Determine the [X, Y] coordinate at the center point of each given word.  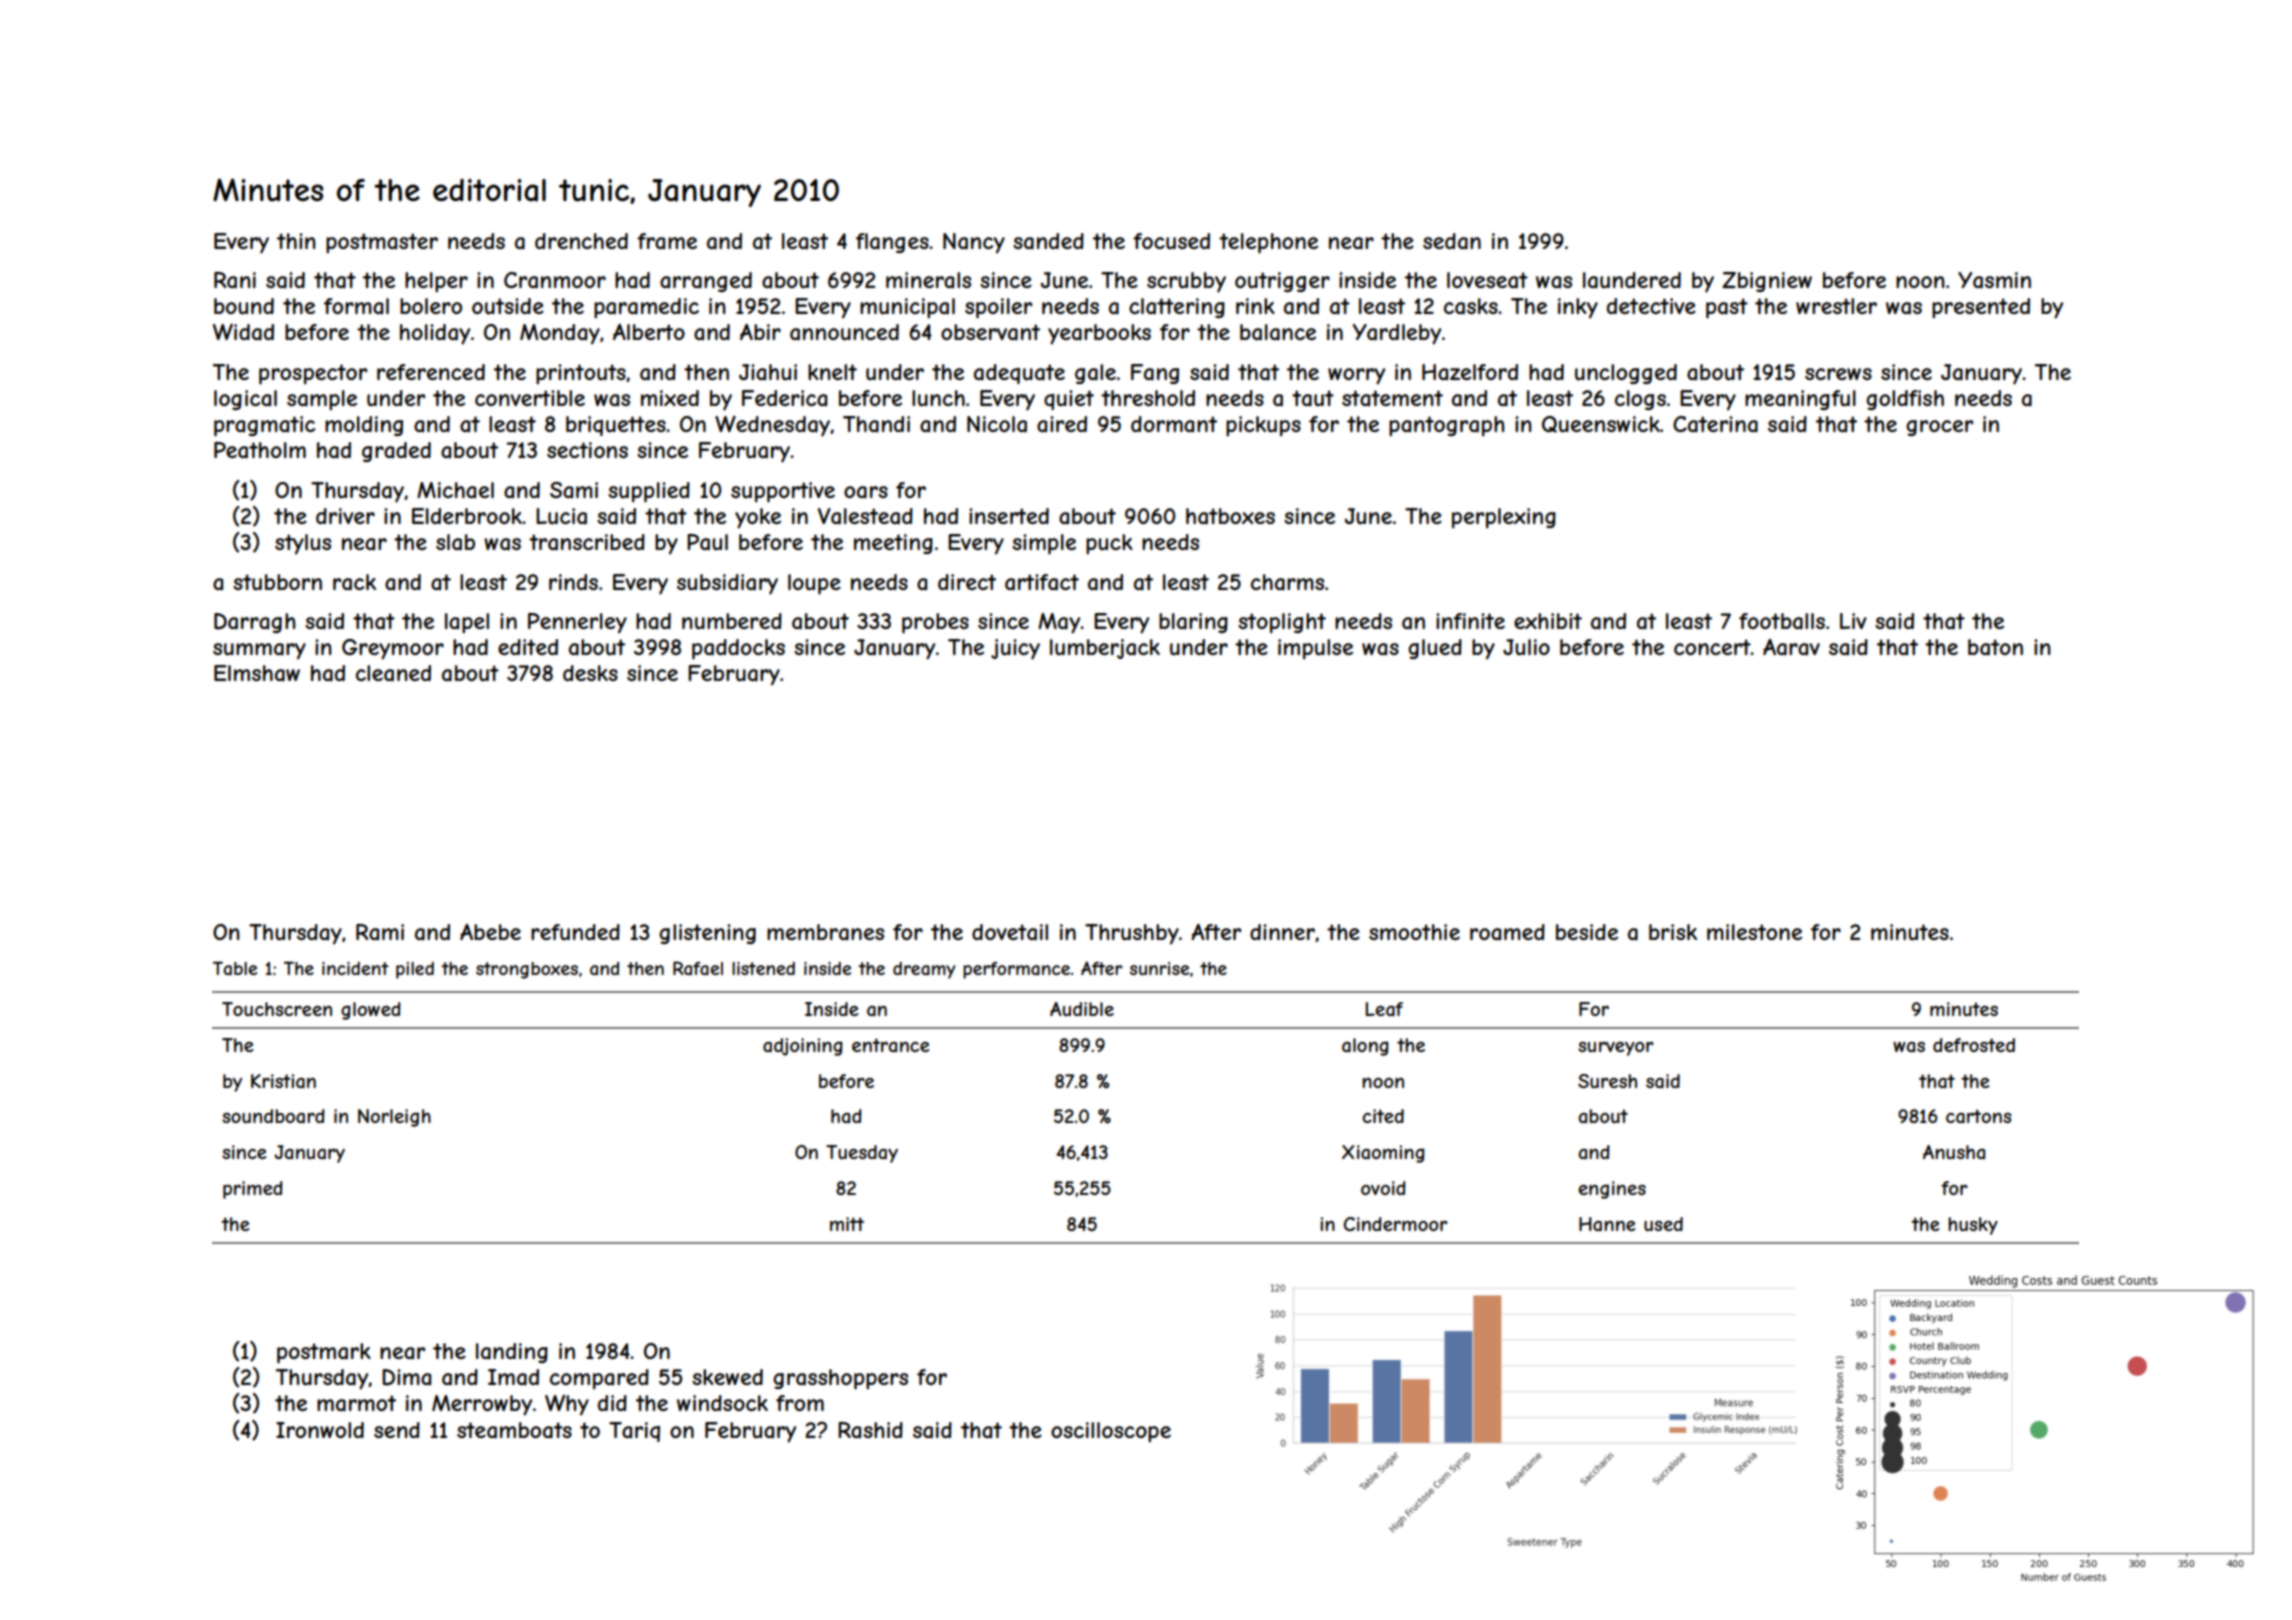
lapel [467, 623]
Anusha [1954, 1152]
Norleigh [394, 1118]
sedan [1452, 241]
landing [512, 1353]
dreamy [924, 970]
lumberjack [1105, 649]
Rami [380, 932]
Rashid [870, 1430]
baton [1995, 647]
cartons [1978, 1116]
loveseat [1487, 280]
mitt [847, 1224]
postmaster [382, 243]
